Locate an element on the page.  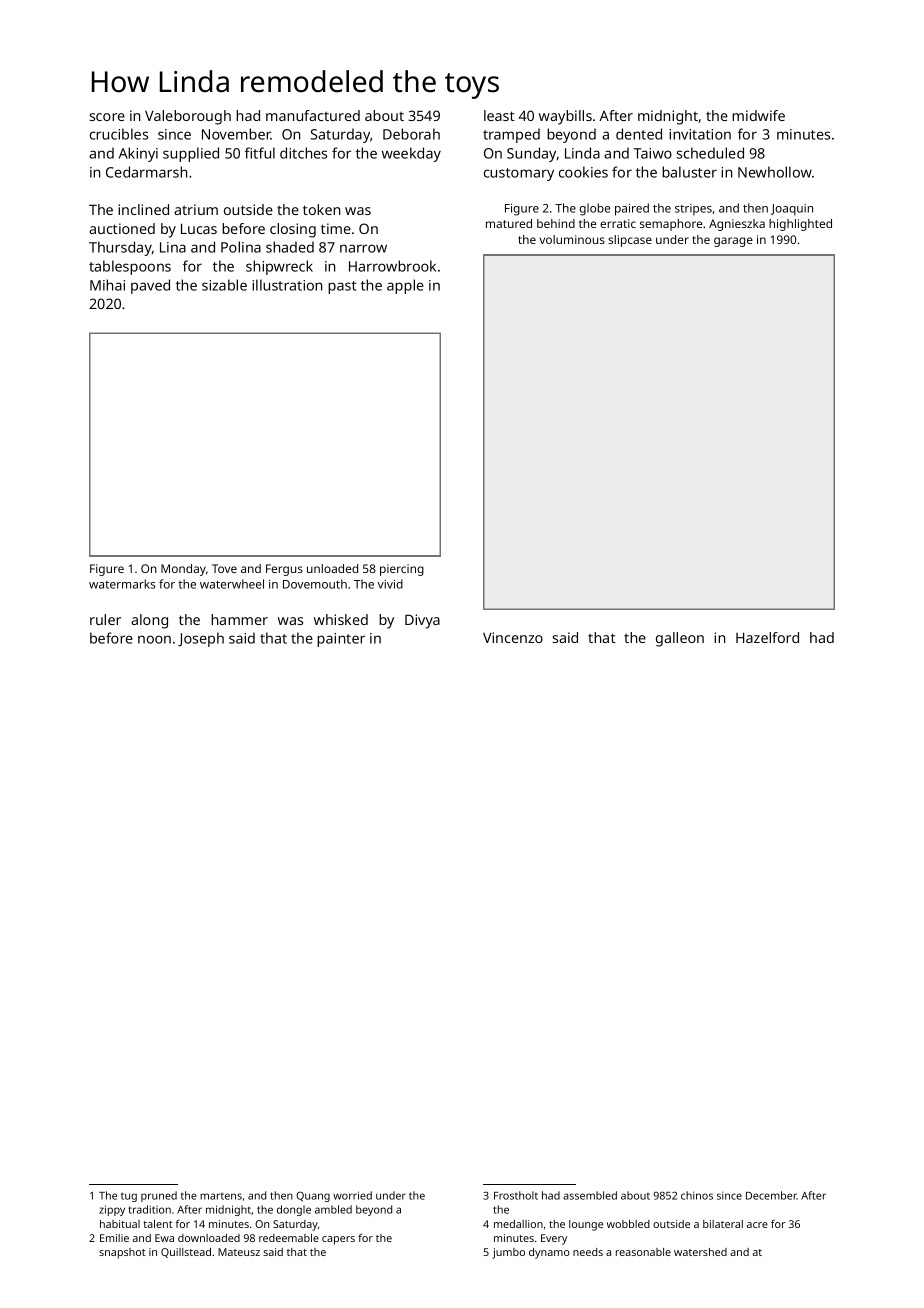
dented is located at coordinates (639, 134).
